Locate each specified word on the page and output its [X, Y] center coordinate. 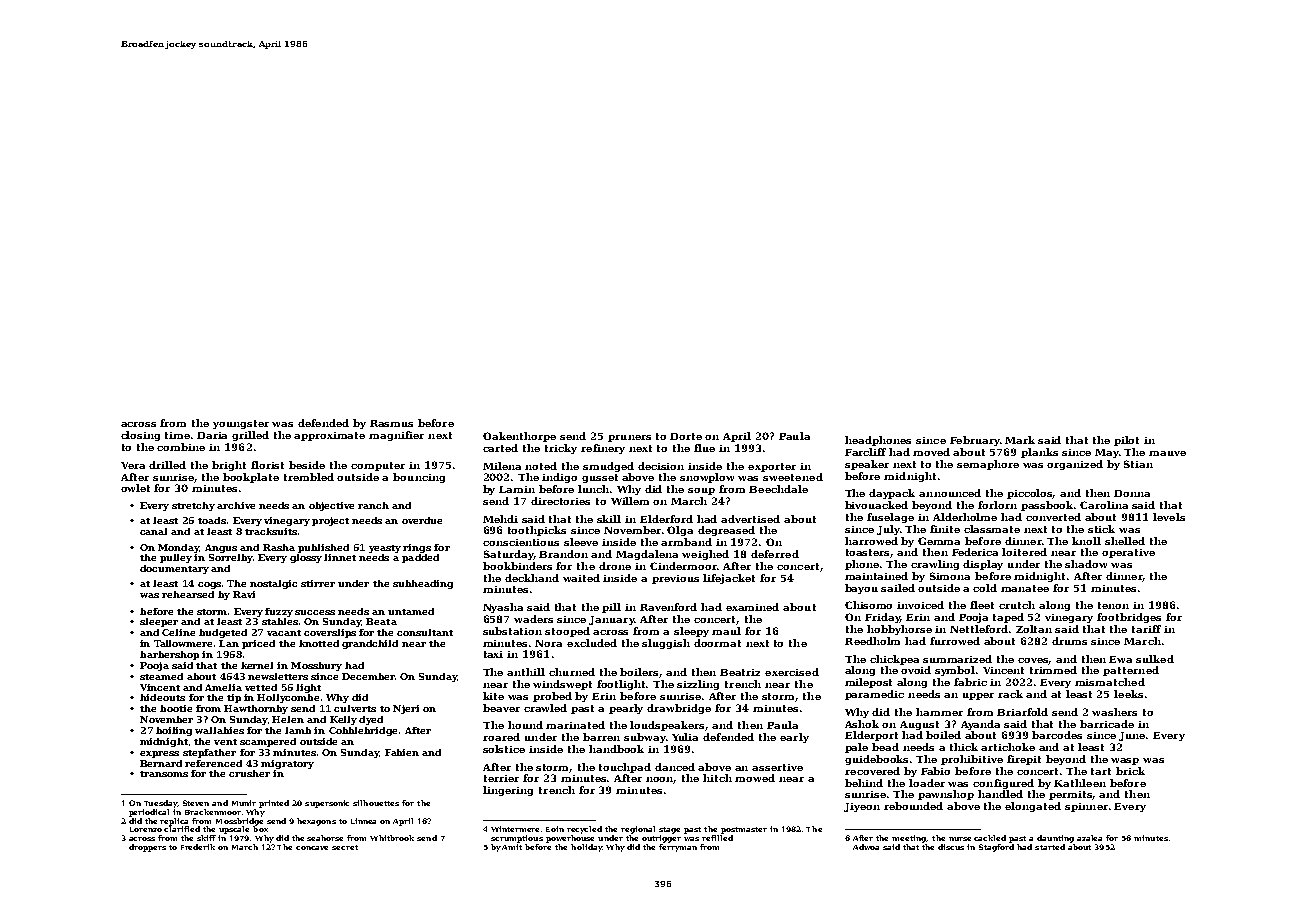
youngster [241, 424]
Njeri [406, 709]
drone [615, 566]
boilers [640, 673]
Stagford [996, 848]
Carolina [1104, 505]
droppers [147, 848]
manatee [1025, 588]
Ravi [244, 594]
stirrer [318, 583]
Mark [1020, 440]
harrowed [871, 541]
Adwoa [866, 847]
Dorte [686, 436]
